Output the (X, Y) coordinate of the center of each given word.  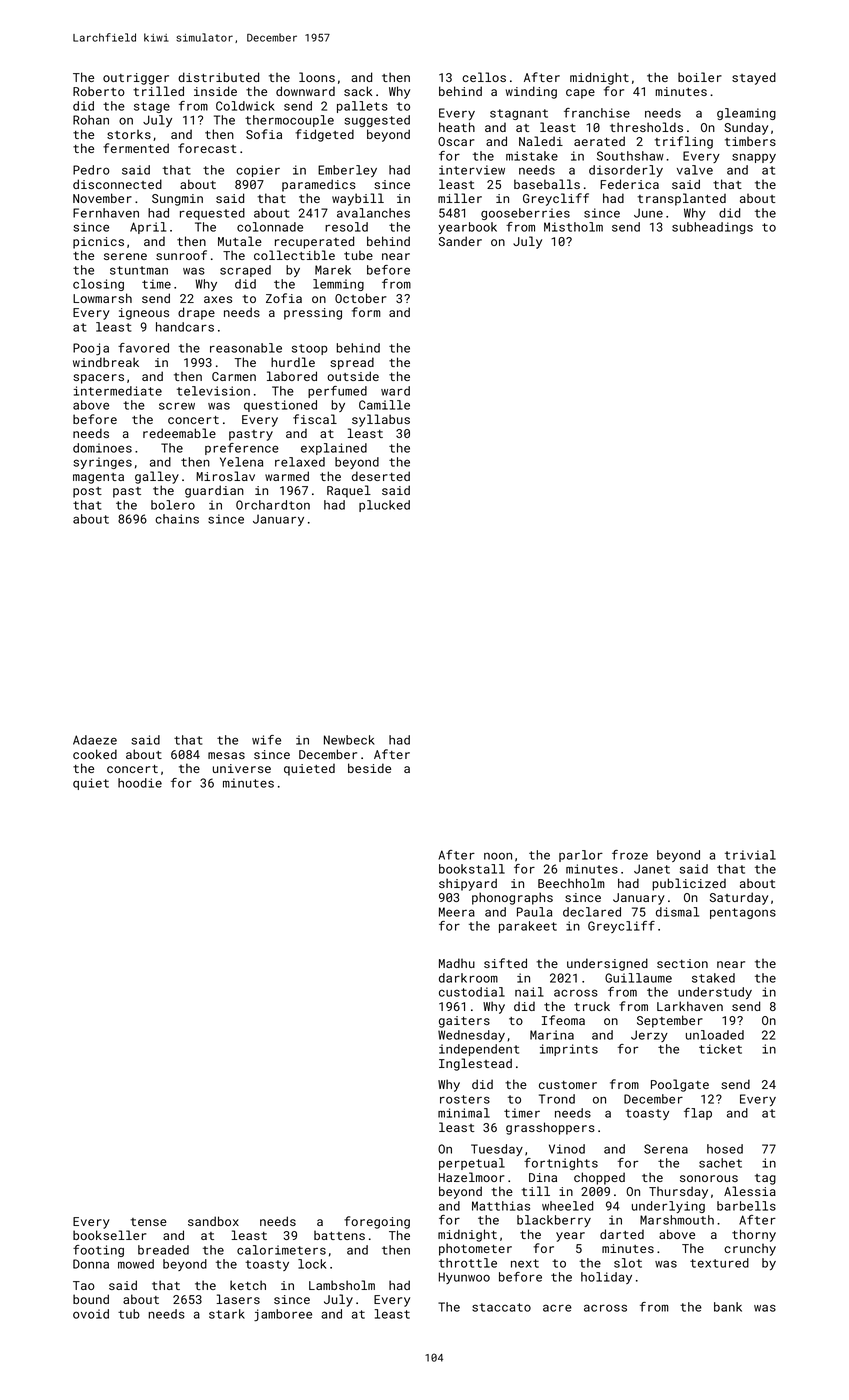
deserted (381, 476)
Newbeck (349, 740)
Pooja (91, 349)
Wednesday (471, 1036)
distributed (218, 77)
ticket (720, 1049)
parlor (581, 856)
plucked (384, 506)
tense (149, 1222)
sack (358, 91)
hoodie (140, 783)
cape (580, 94)
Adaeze (95, 740)
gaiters (464, 1022)
